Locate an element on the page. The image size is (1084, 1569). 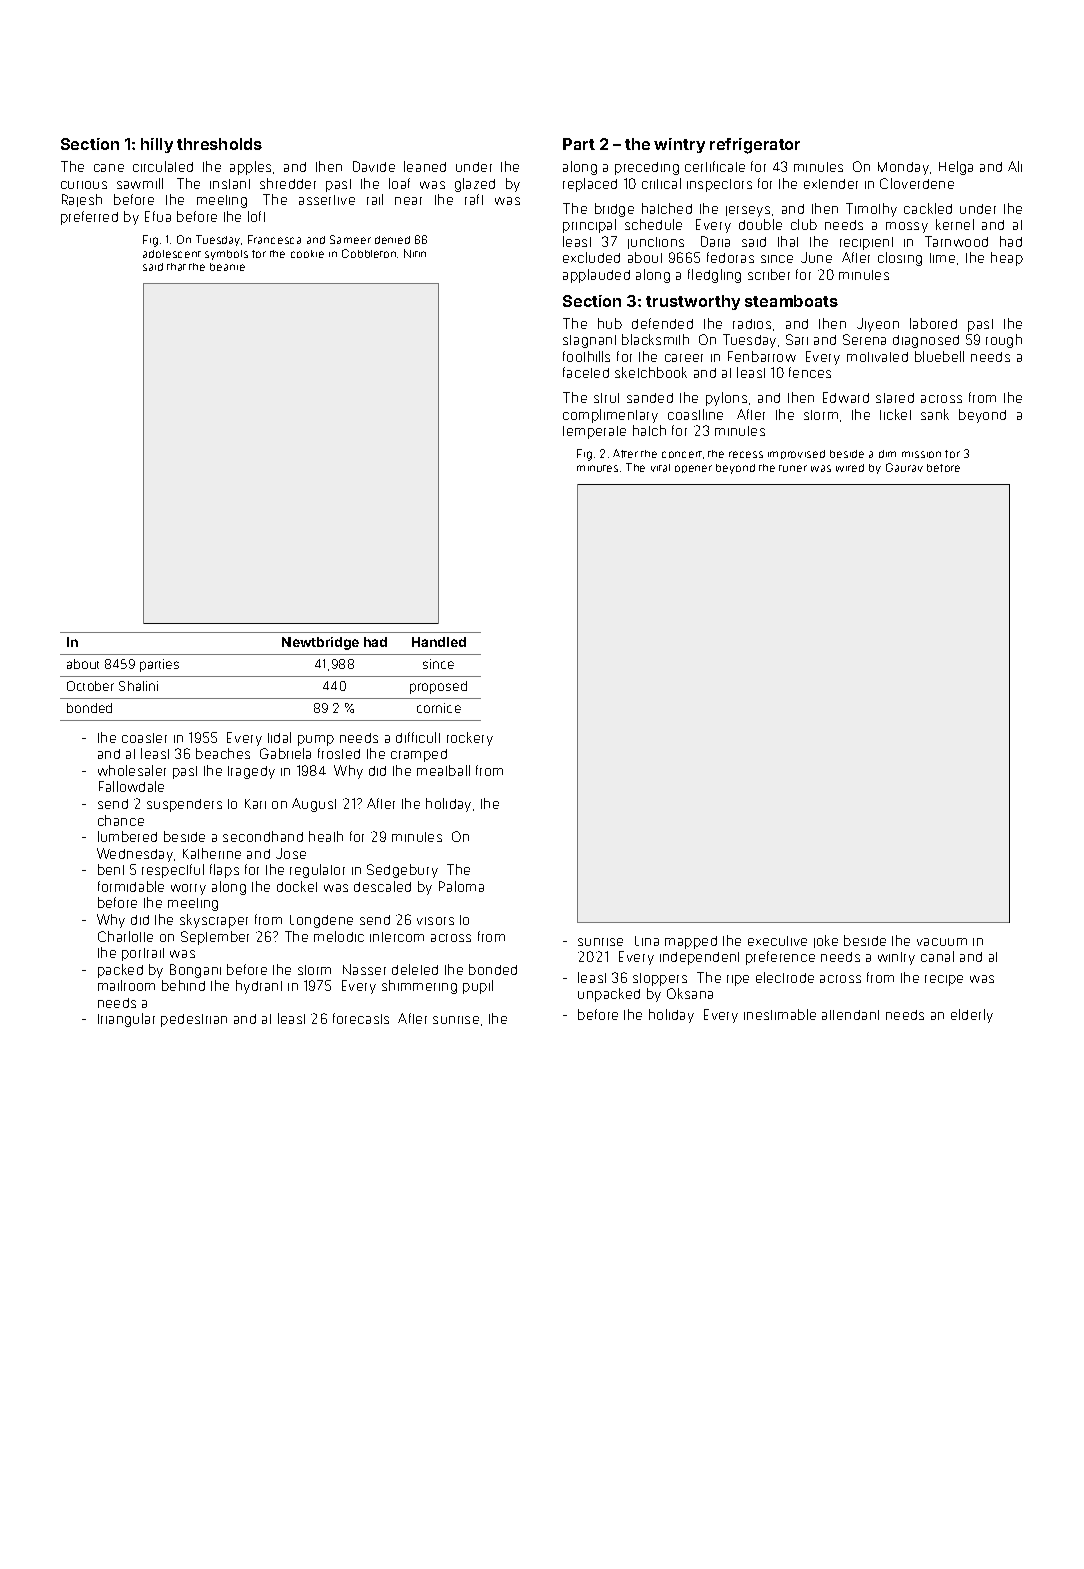
opener is located at coordinates (693, 469).
